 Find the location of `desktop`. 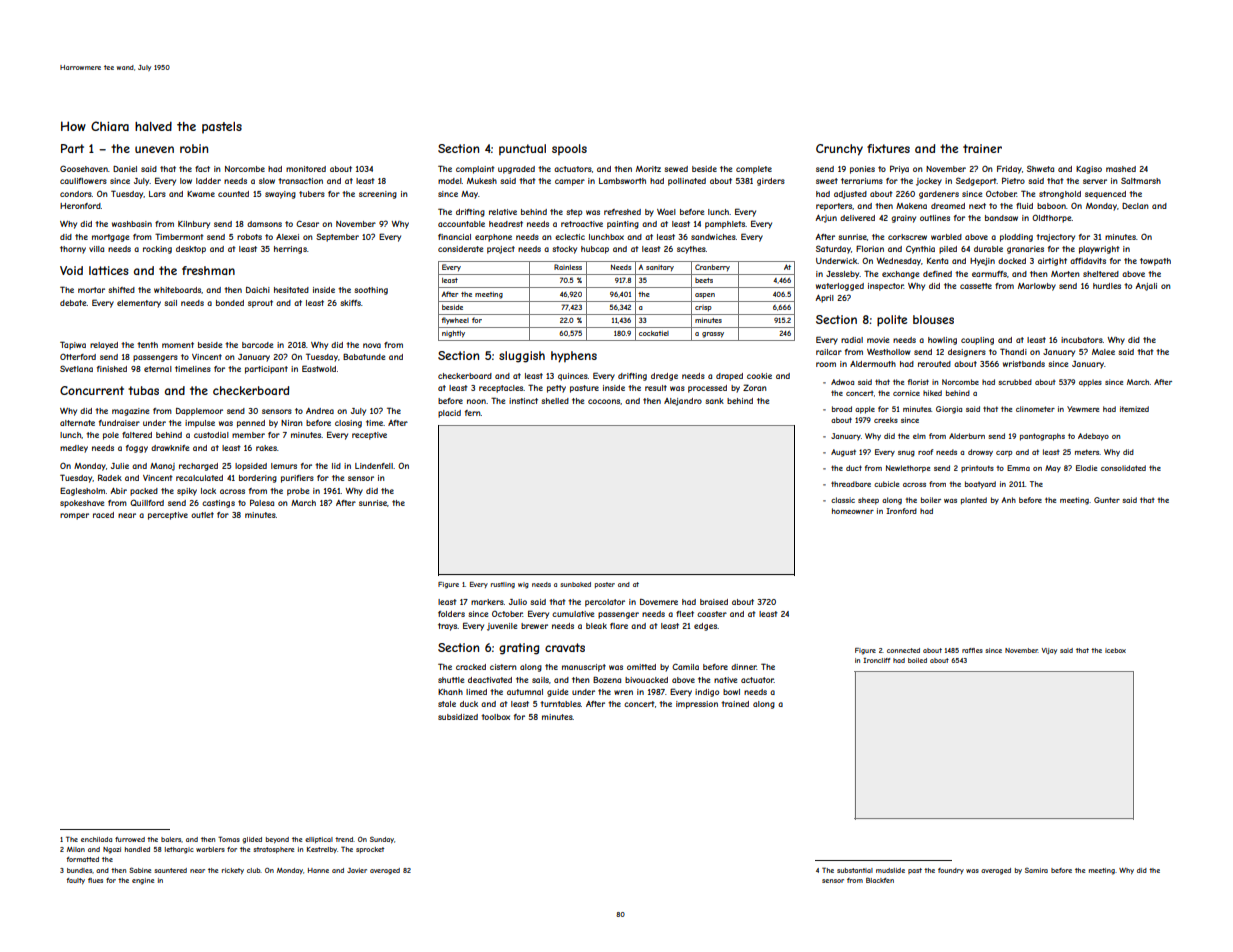

desktop is located at coordinates (191, 250).
